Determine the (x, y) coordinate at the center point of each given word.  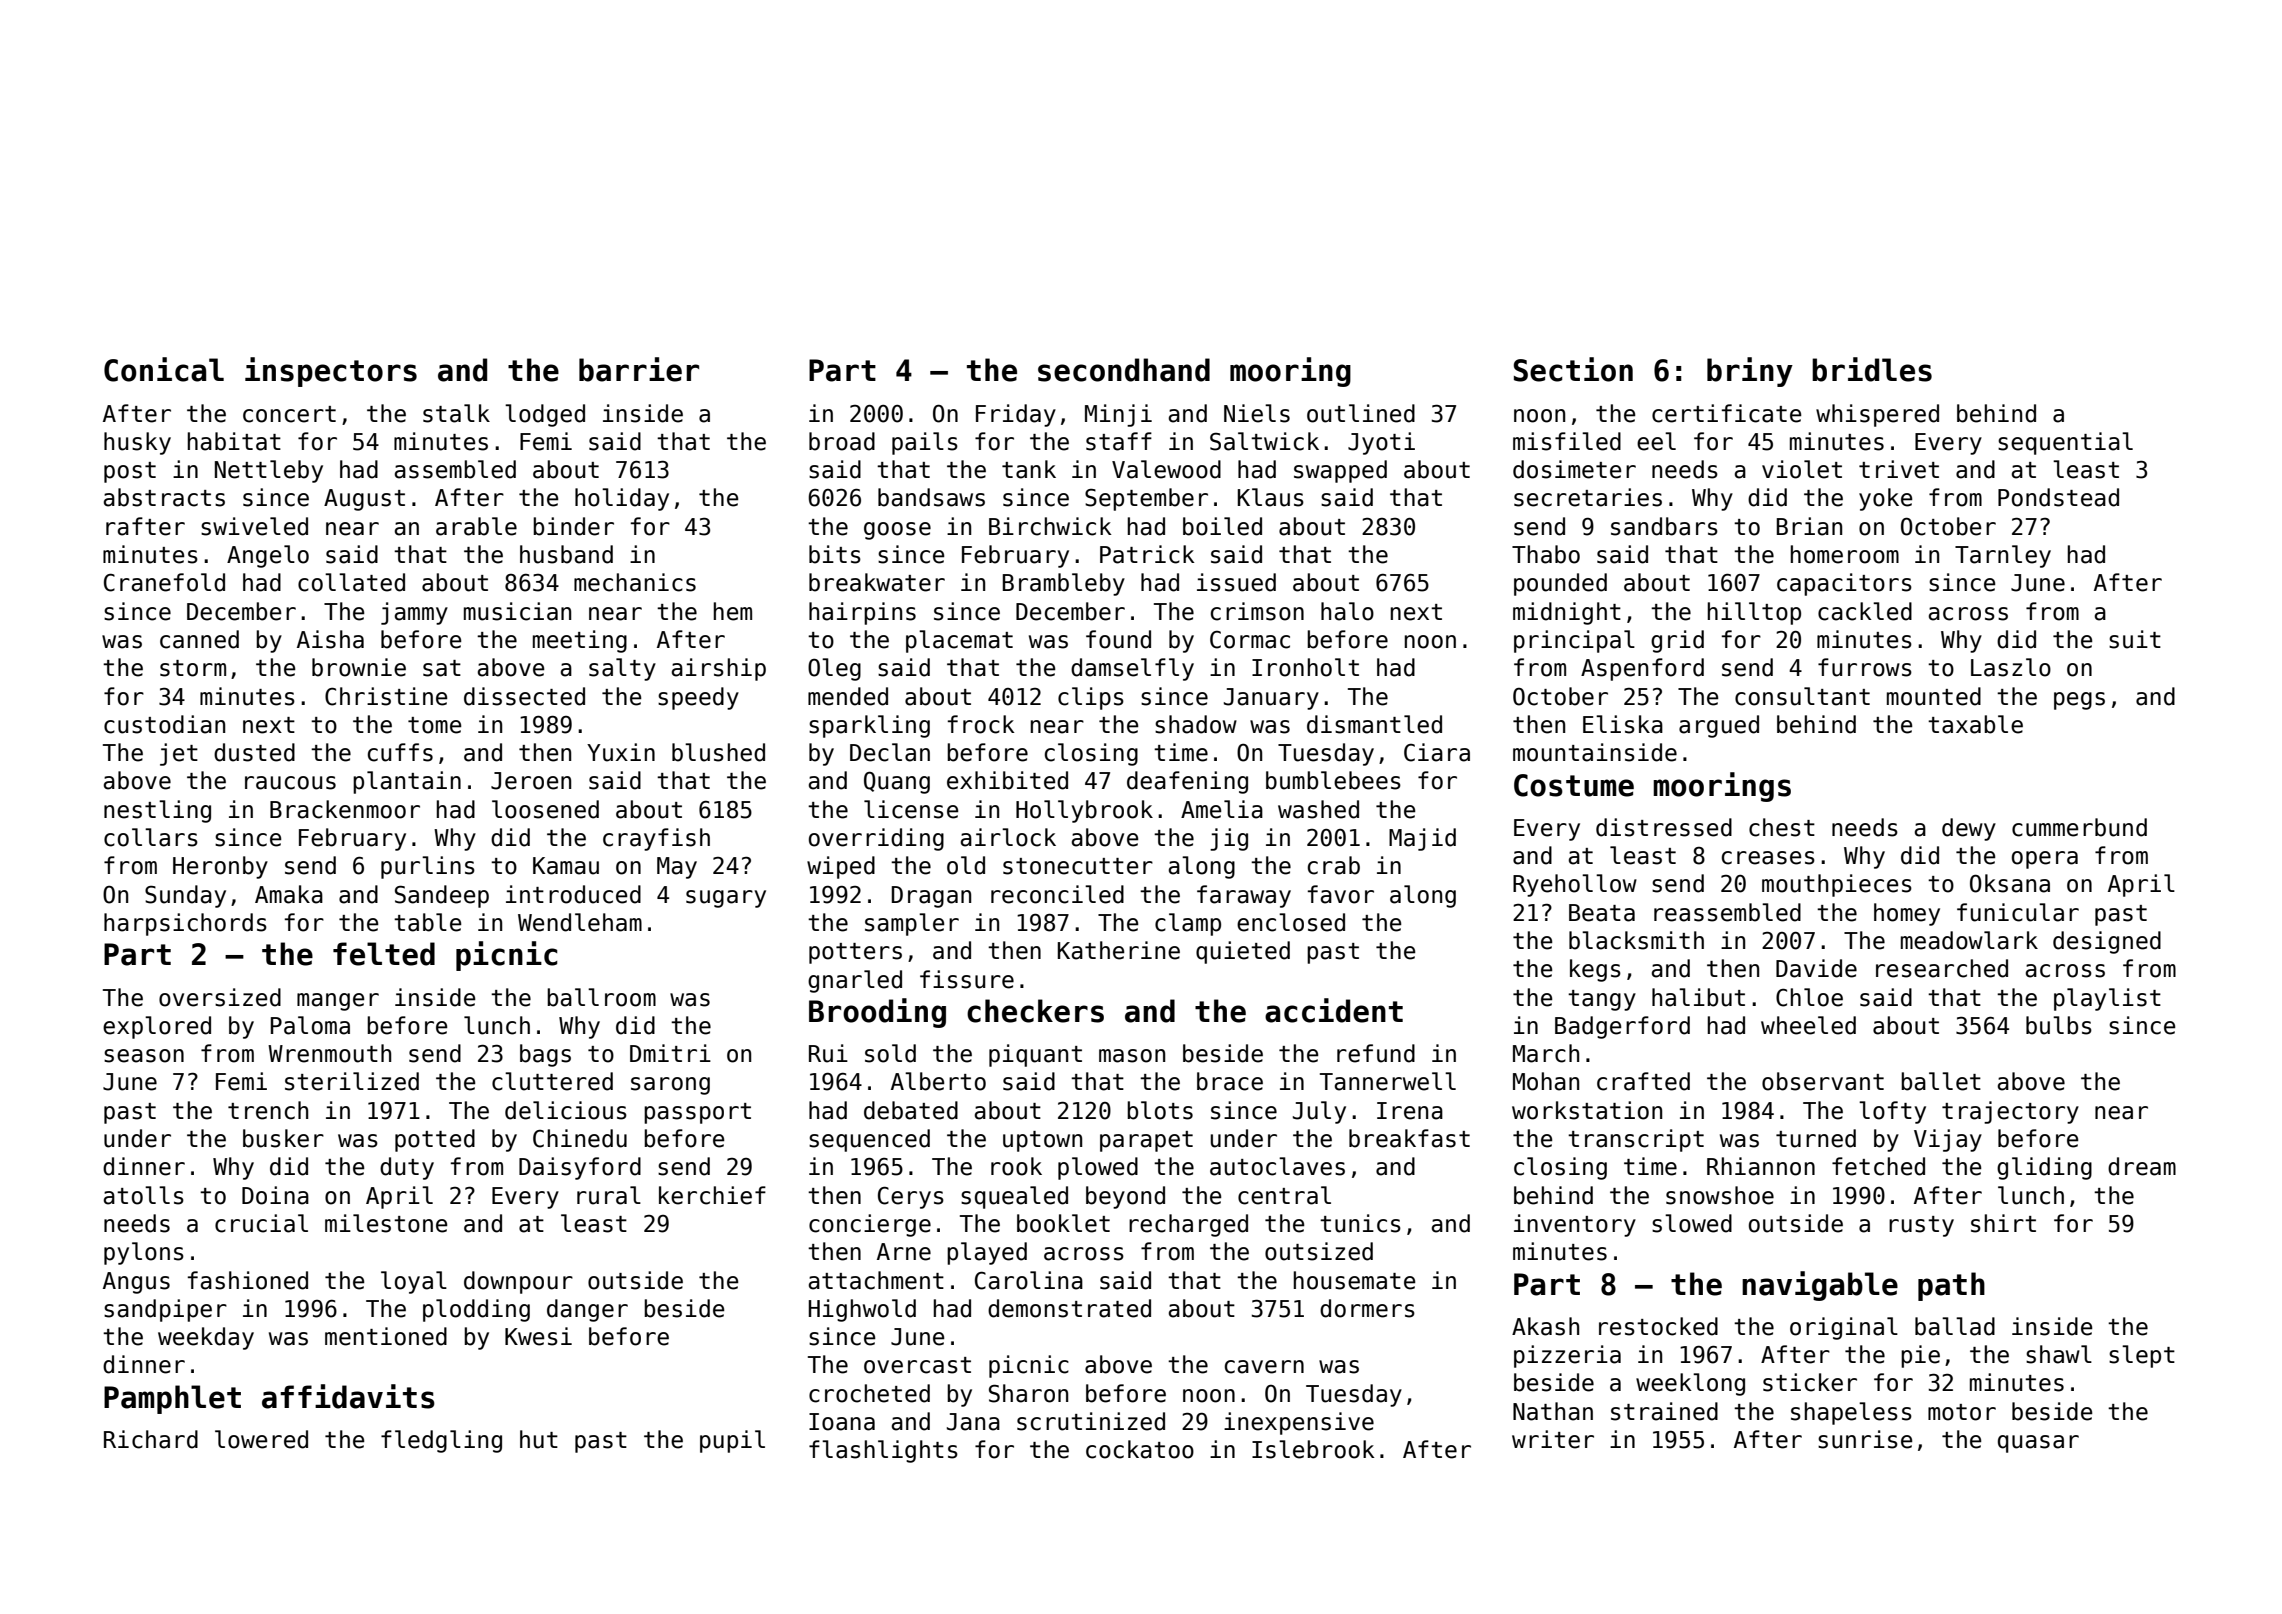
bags (545, 1055)
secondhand (1124, 370)
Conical (164, 369)
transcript (1636, 1140)
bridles (1872, 369)
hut (539, 1439)
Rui (828, 1053)
